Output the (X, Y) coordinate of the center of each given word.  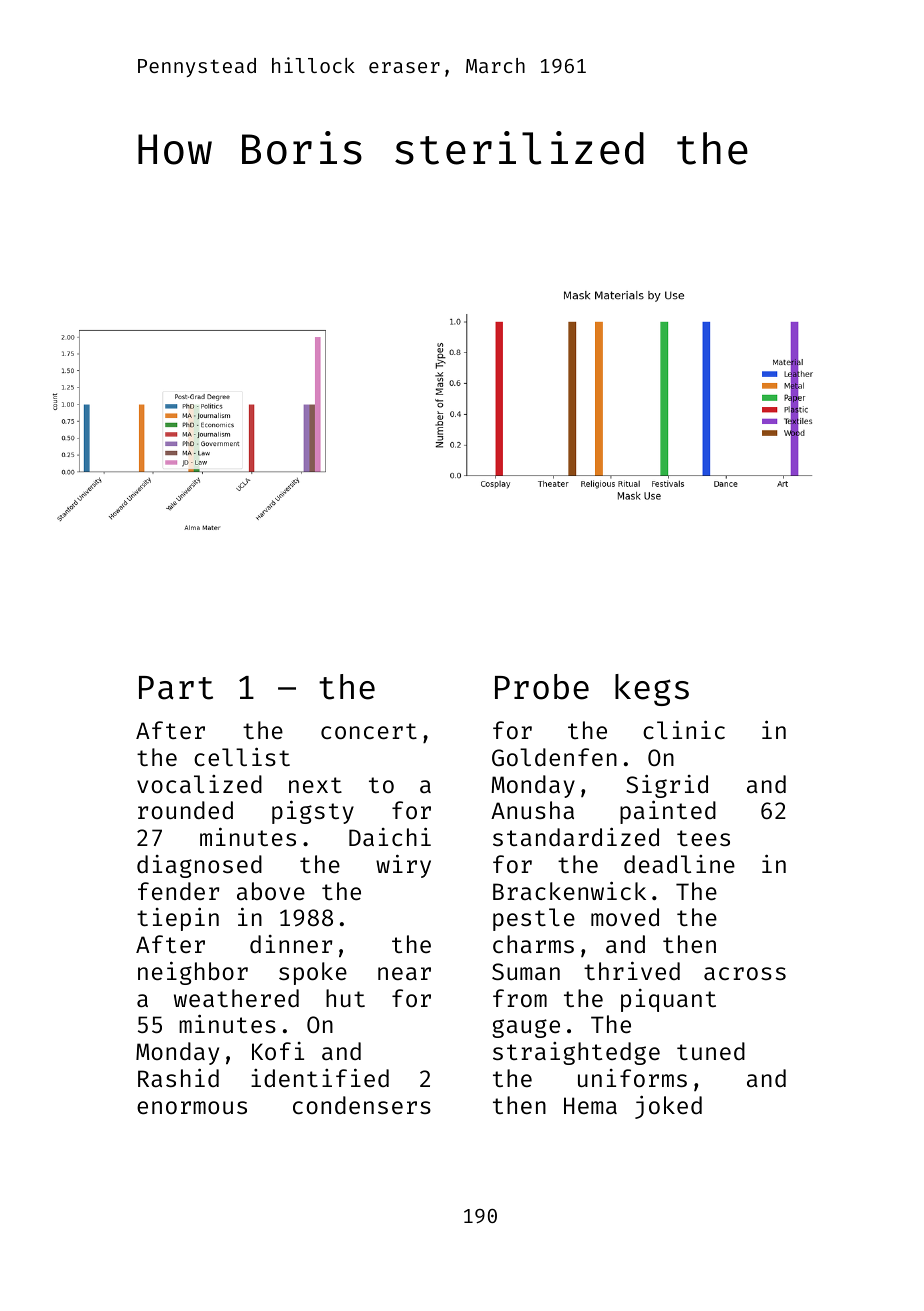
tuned (711, 1051)
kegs (652, 690)
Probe (542, 687)
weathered (236, 998)
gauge (526, 1028)
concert (369, 731)
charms (533, 944)
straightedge (576, 1053)
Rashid (178, 1077)
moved (625, 917)
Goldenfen (554, 757)
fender (178, 891)
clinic (684, 729)
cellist (242, 756)
